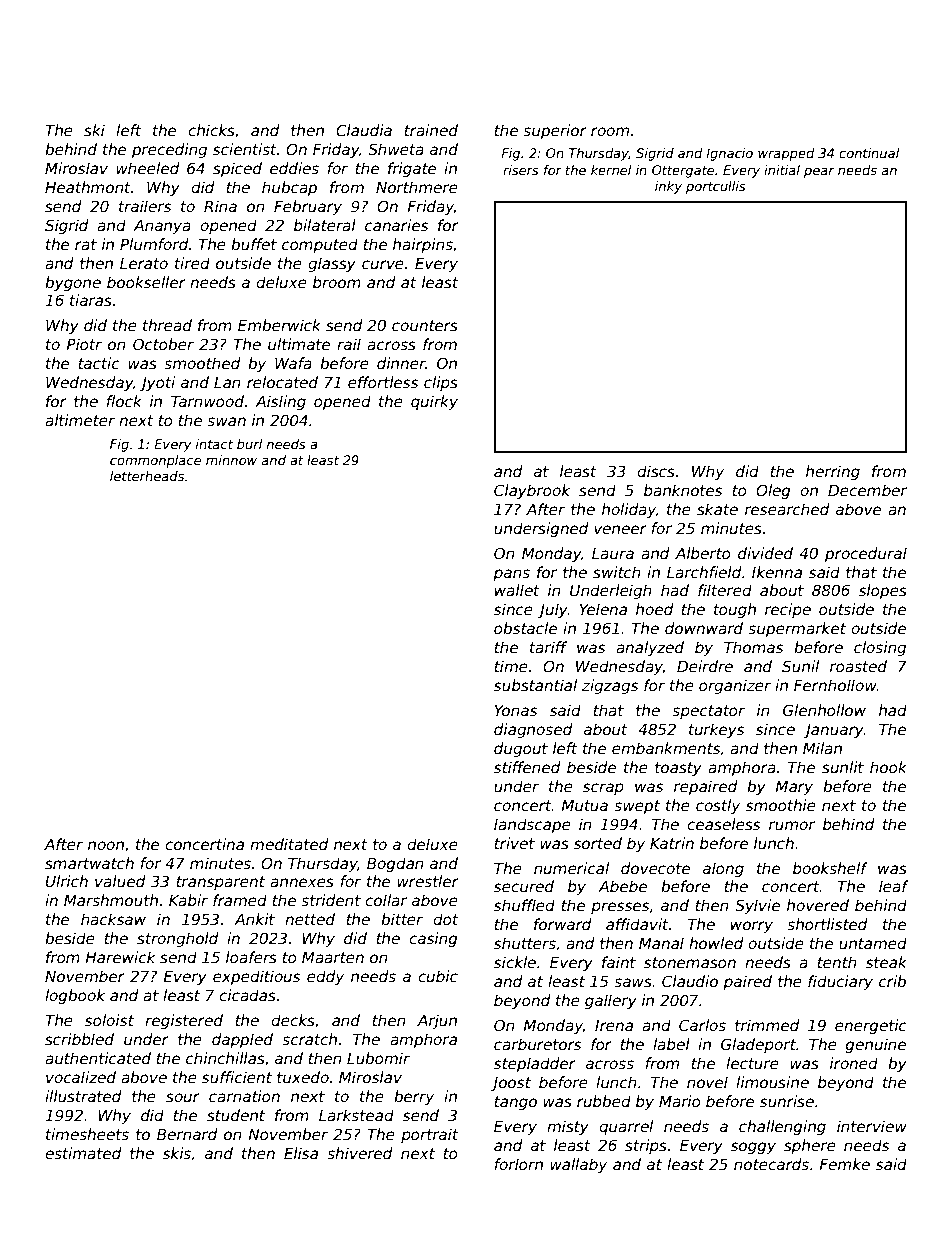 Image resolution: width=952 pixels, height=1233 pixels. What do you see at coordinates (251, 957) in the image?
I see `loafers` at bounding box center [251, 957].
